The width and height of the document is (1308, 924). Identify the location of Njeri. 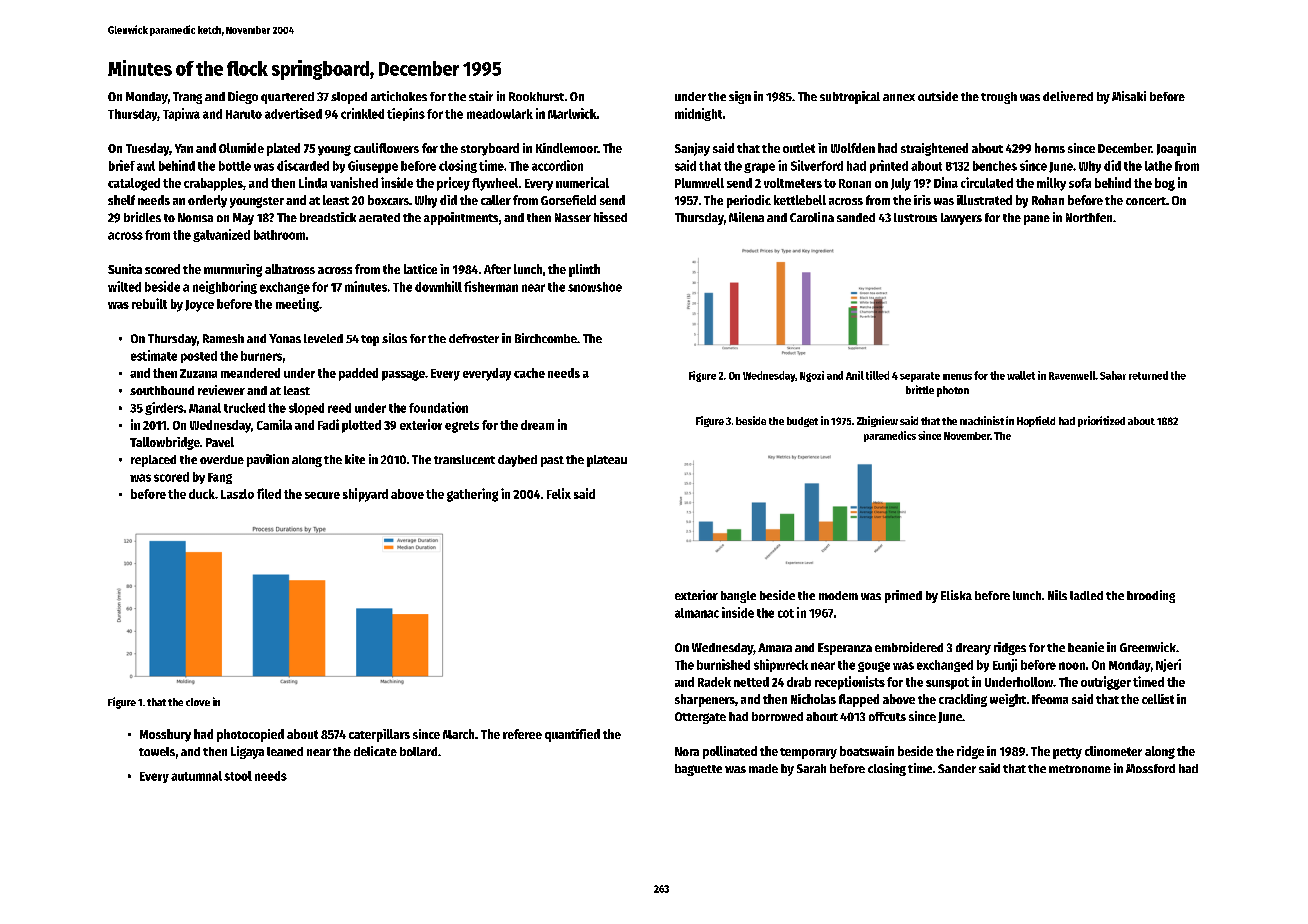
(1168, 665).
